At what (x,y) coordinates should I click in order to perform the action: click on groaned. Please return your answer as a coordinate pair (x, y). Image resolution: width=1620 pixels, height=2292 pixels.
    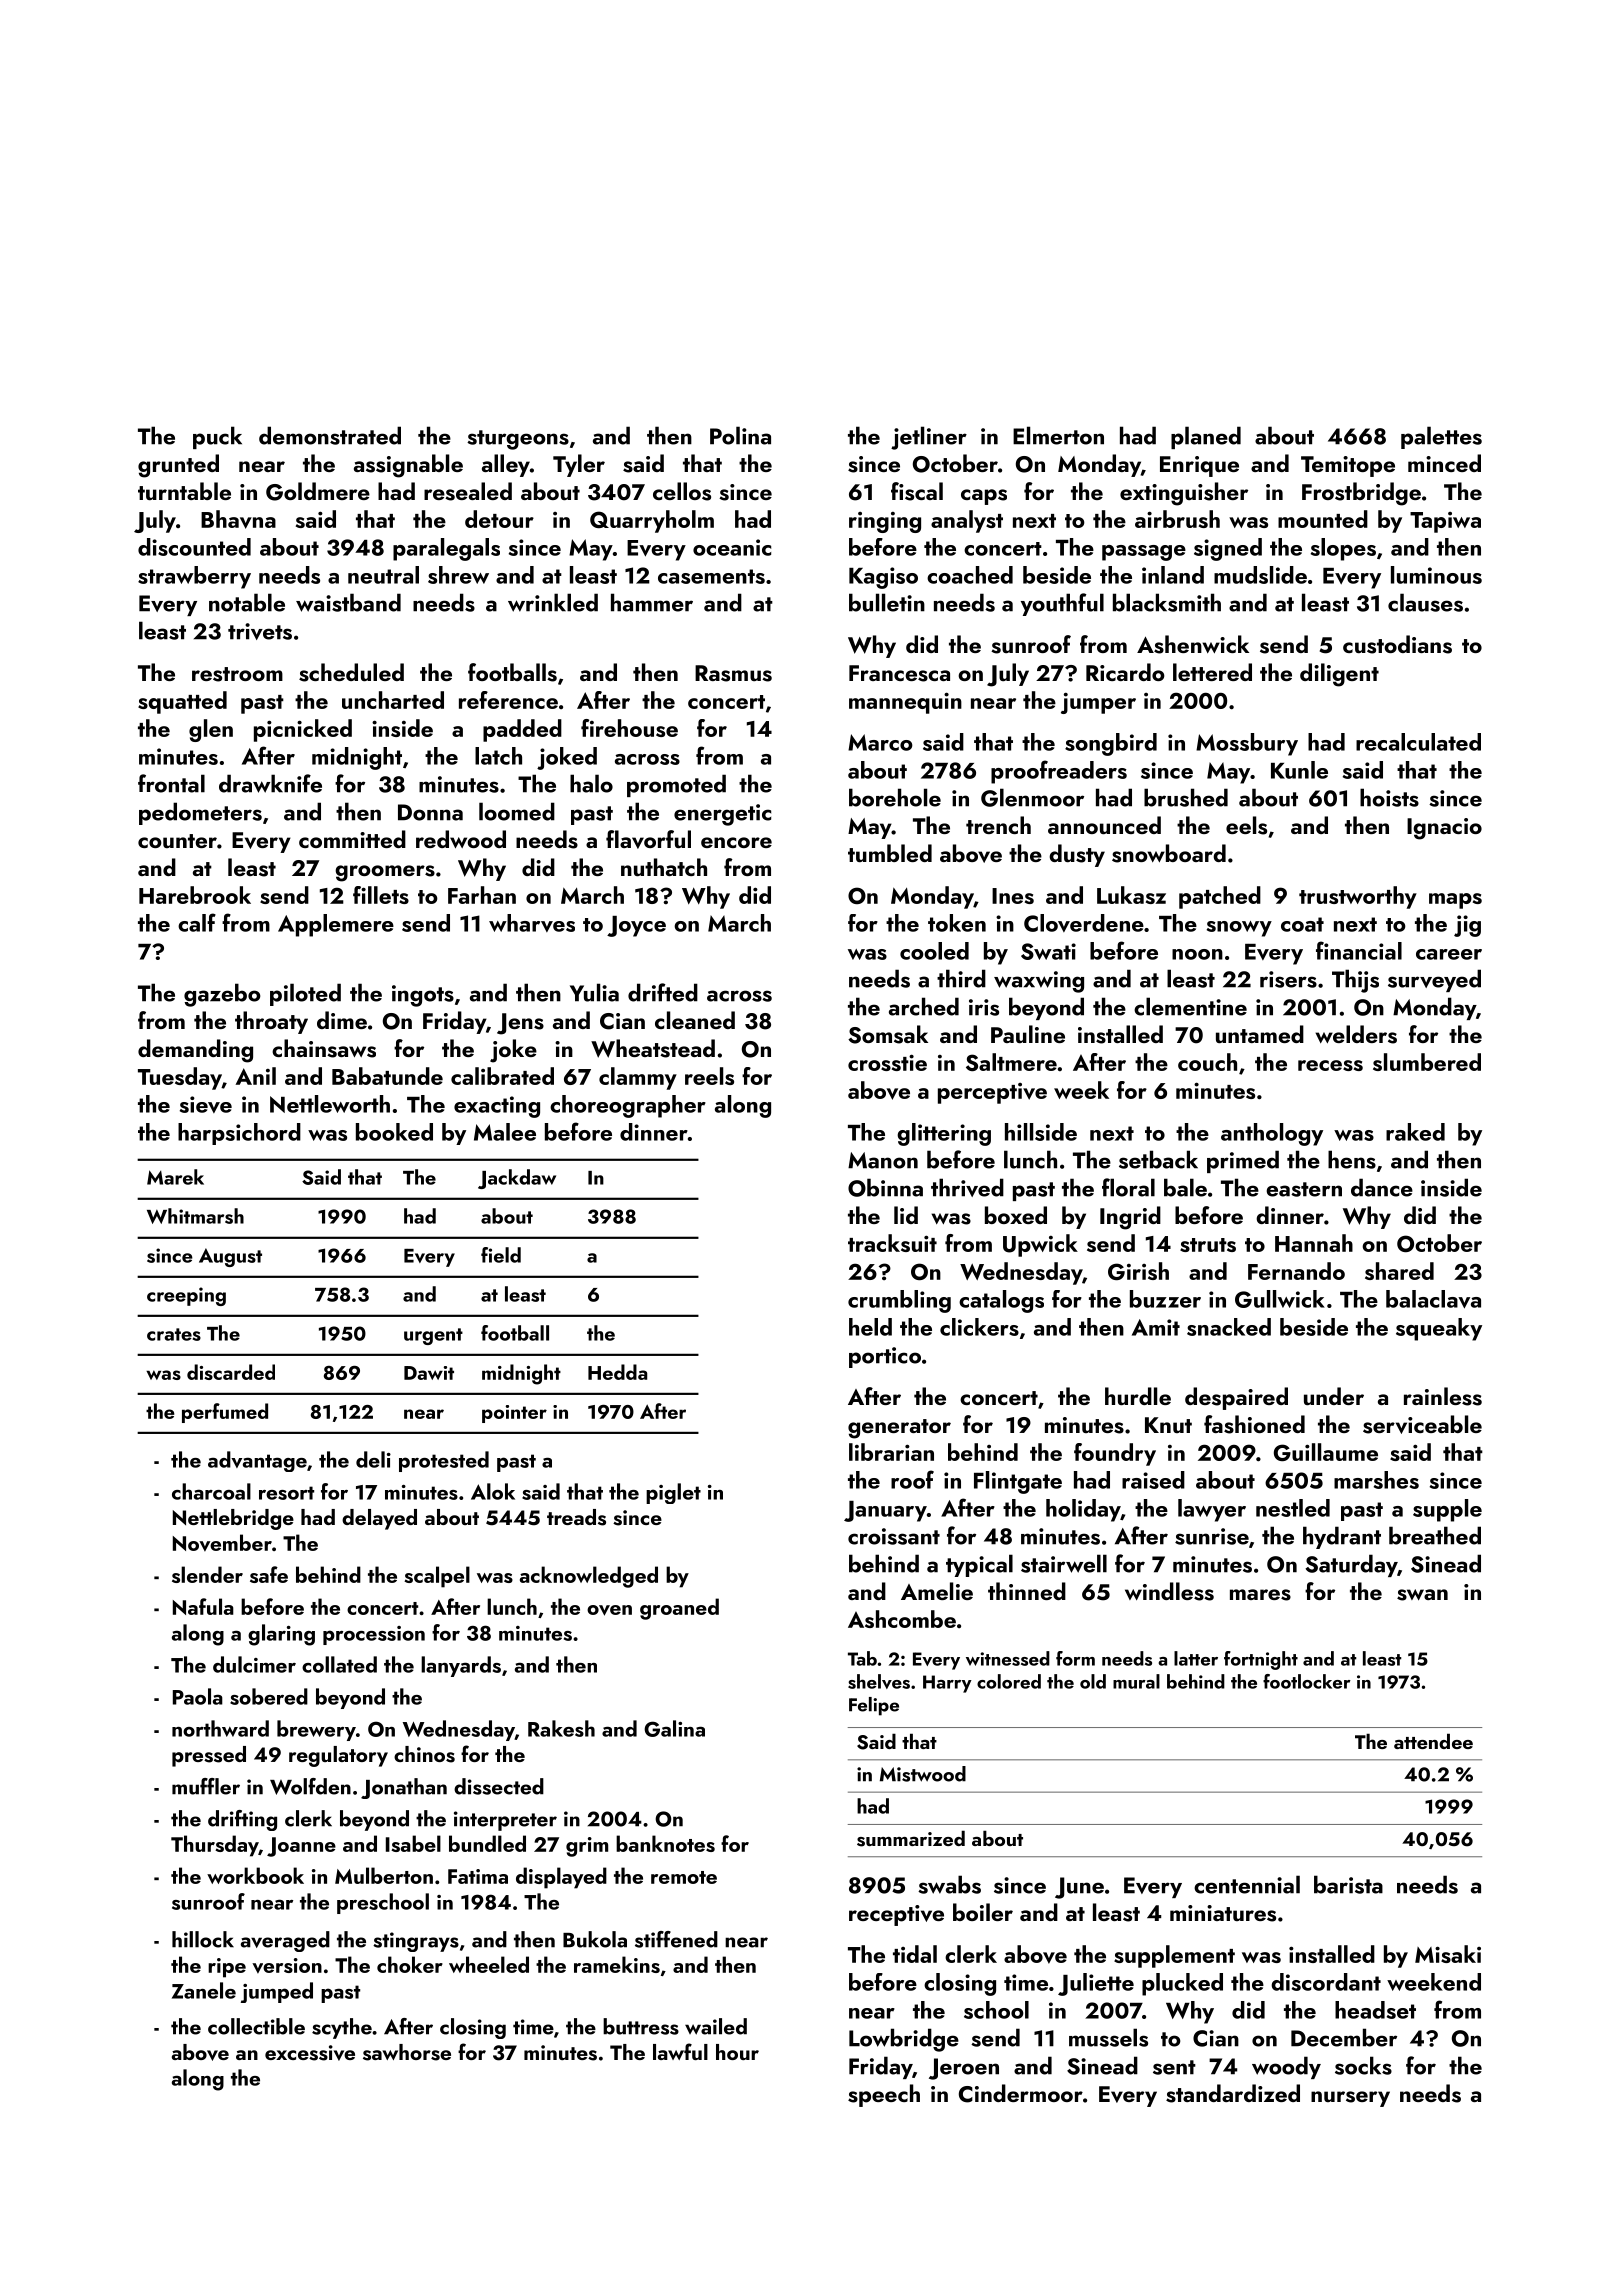
    Looking at the image, I should click on (679, 1609).
